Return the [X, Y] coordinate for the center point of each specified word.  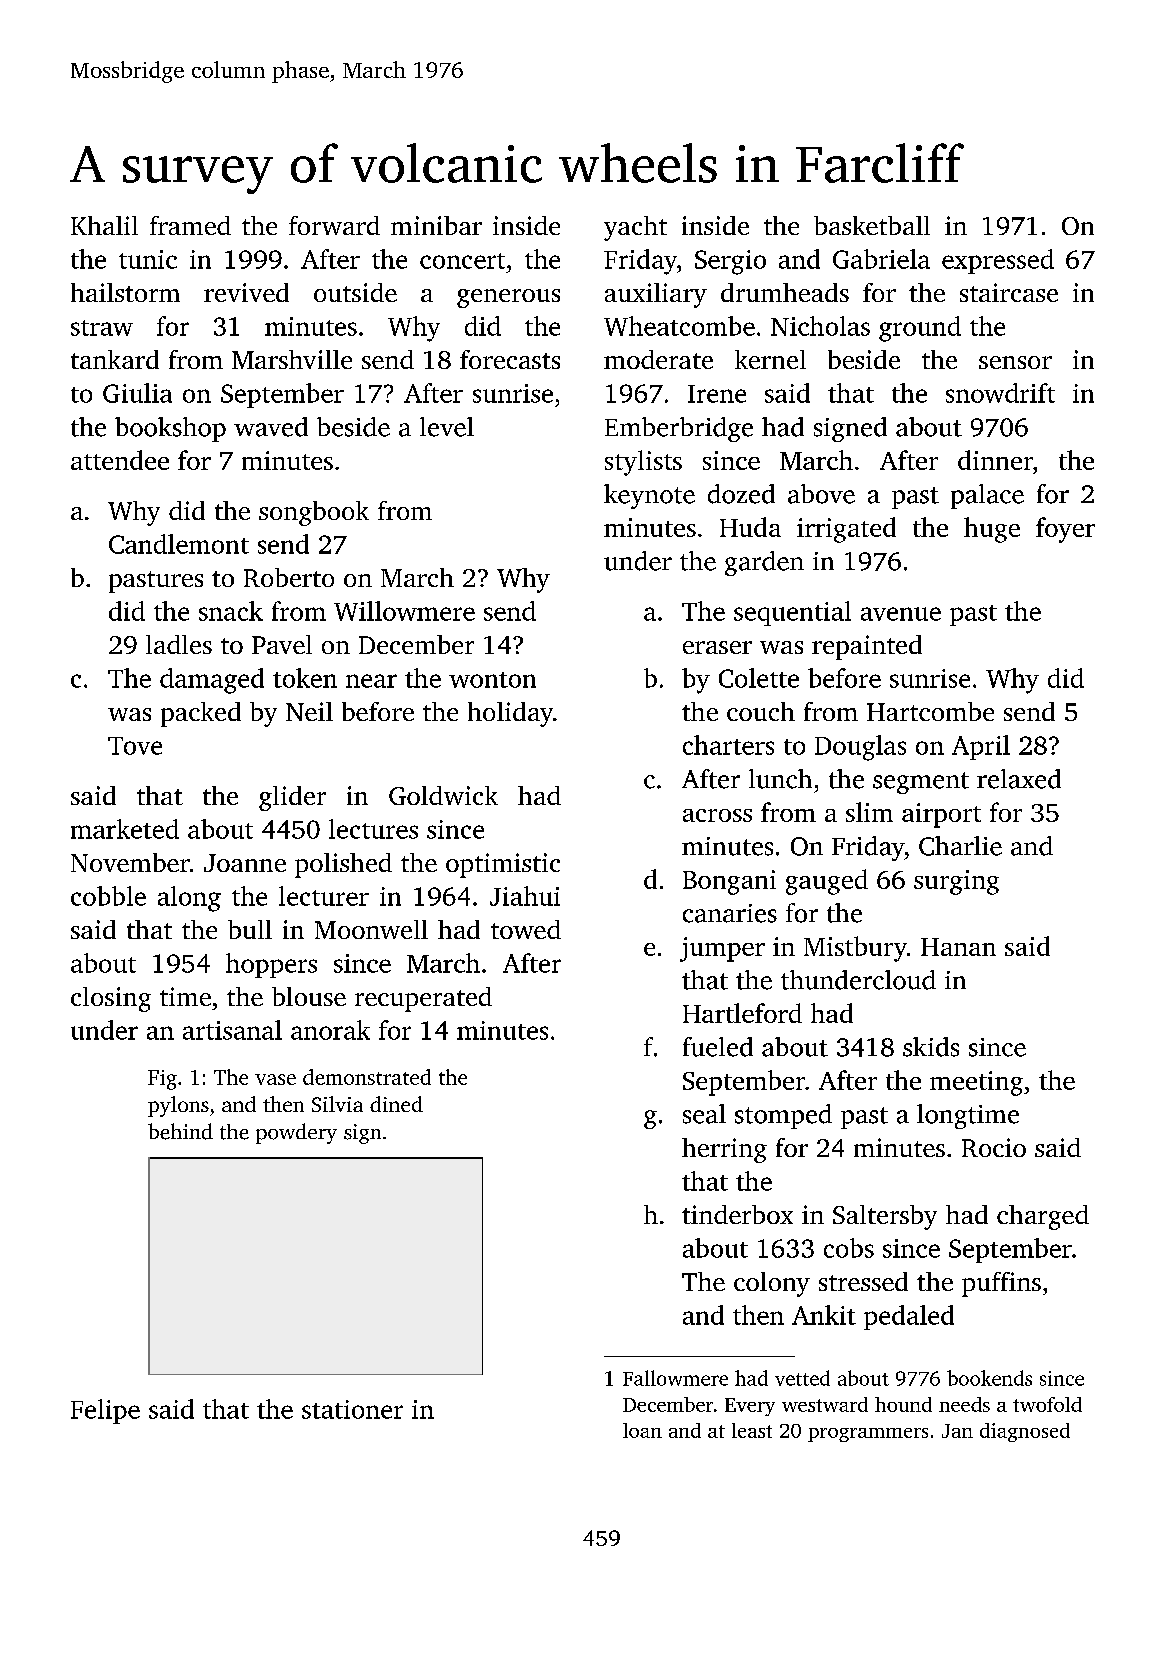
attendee [120, 460]
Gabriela [881, 259]
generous [508, 298]
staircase [1009, 292]
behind [180, 1131]
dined [396, 1104]
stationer [352, 1409]
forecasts [510, 359]
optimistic [503, 865]
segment [921, 783]
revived [246, 292]
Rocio [994, 1147]
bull [250, 929]
